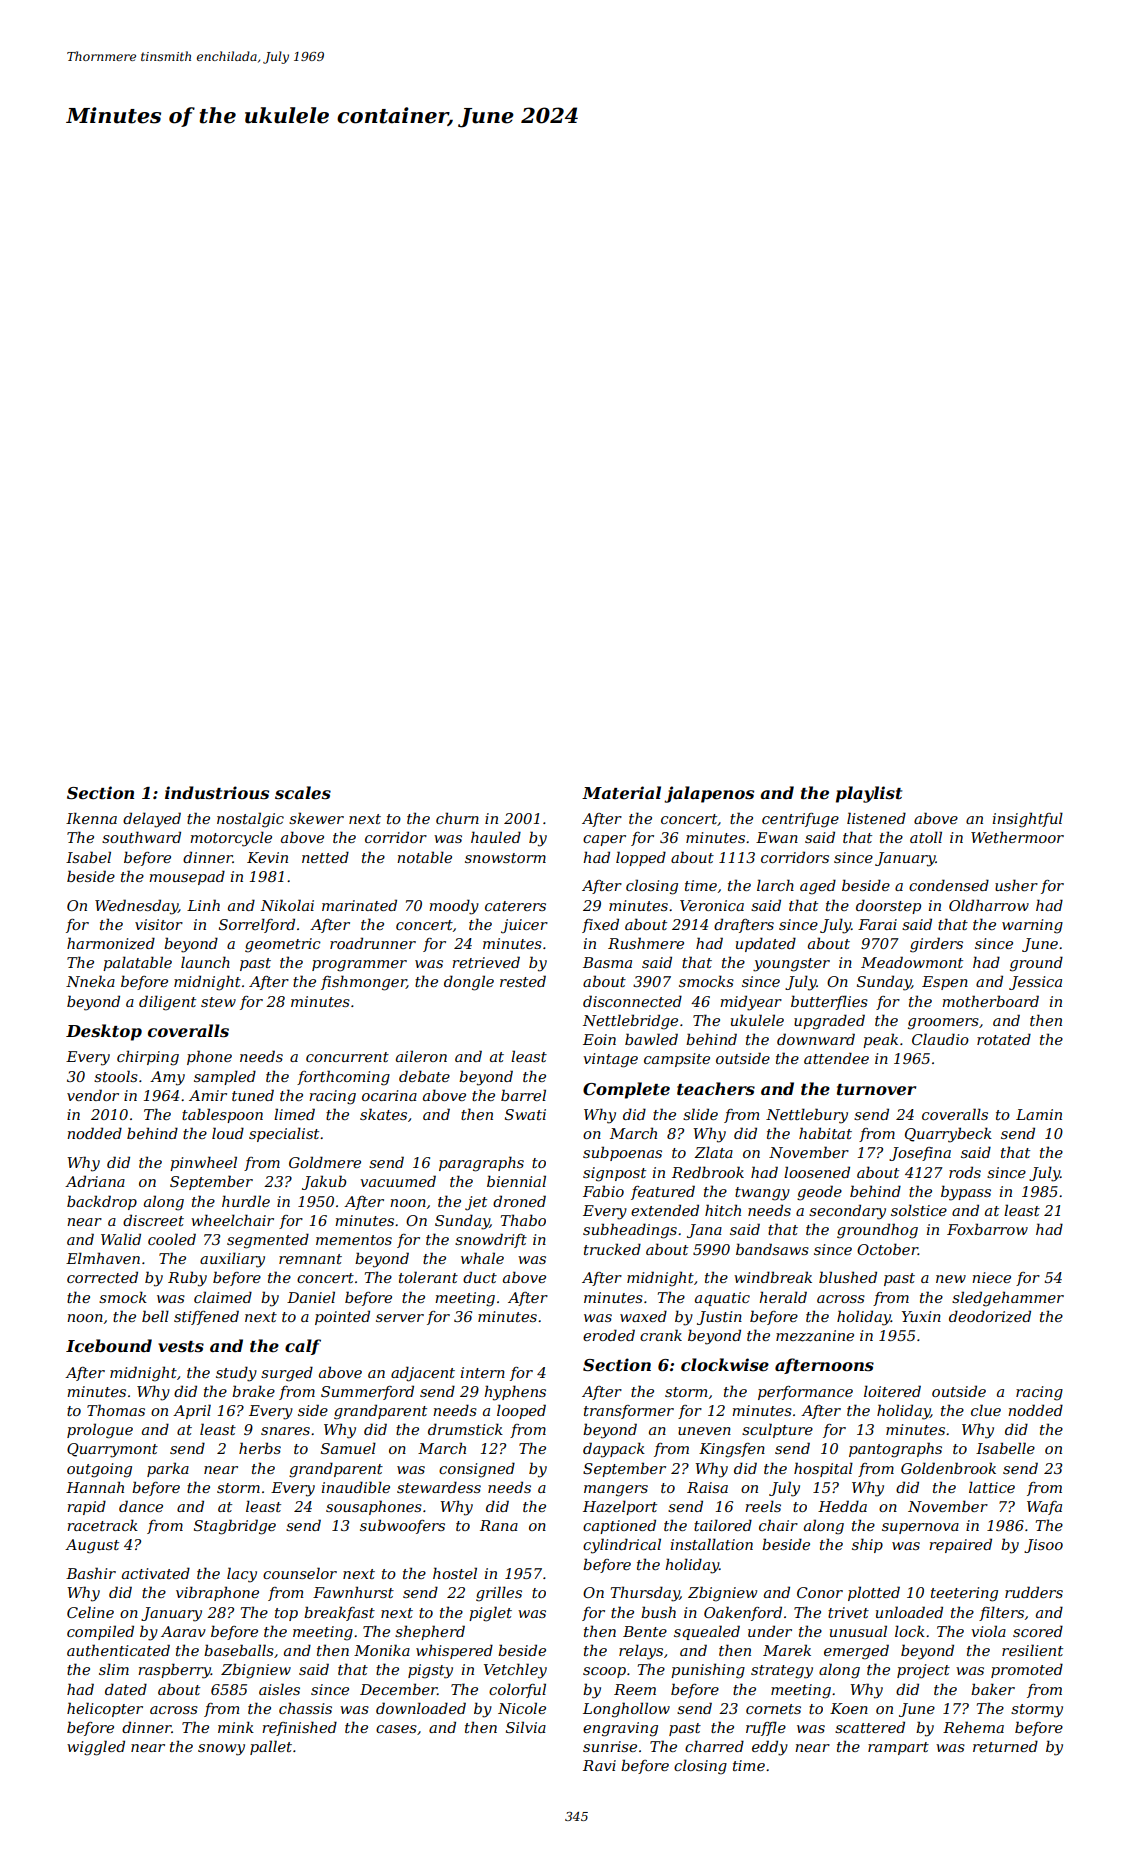  Describe the element at coordinates (93, 1095) in the screenshot. I see `vendor` at that location.
